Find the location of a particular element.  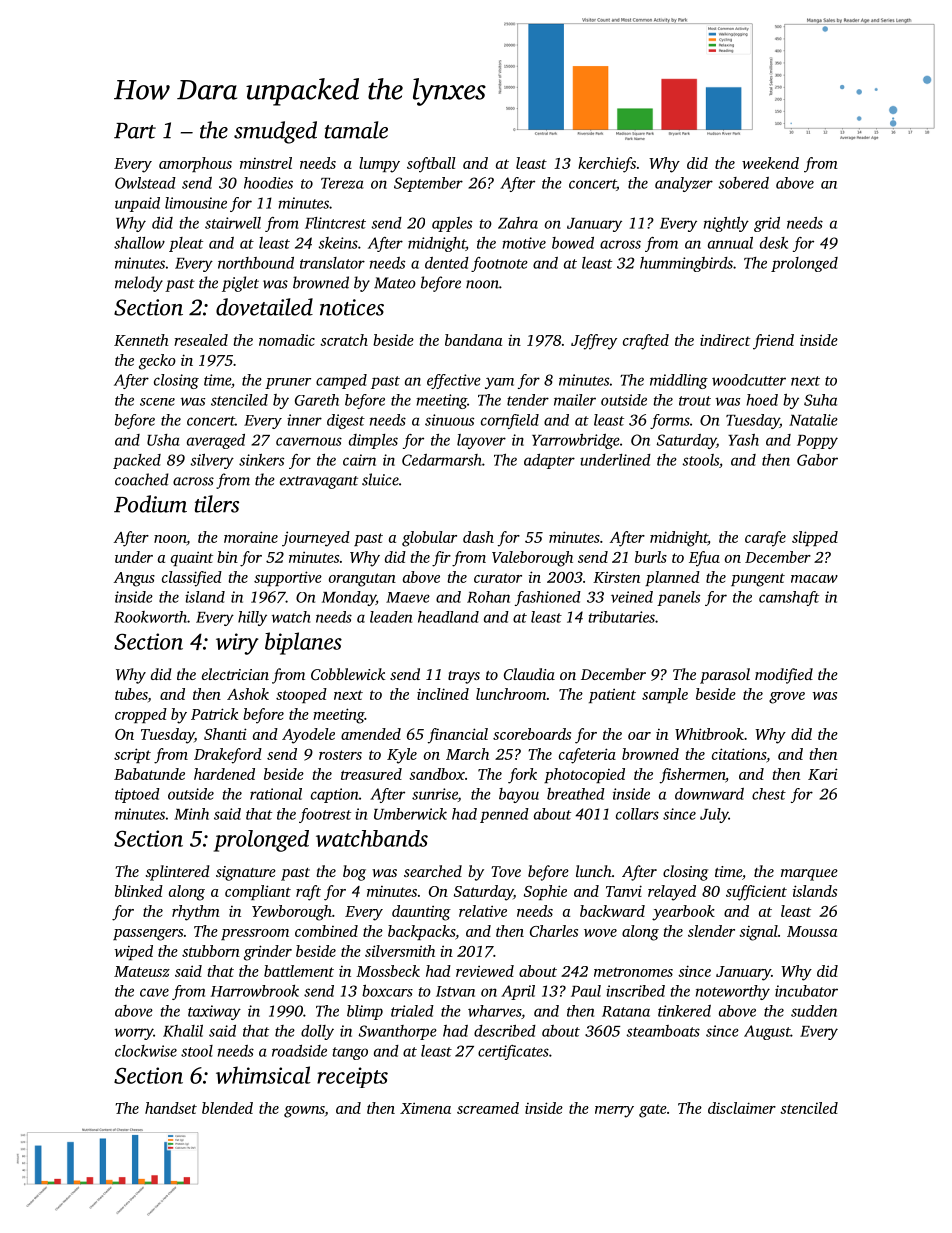

roadside is located at coordinates (299, 1051).
